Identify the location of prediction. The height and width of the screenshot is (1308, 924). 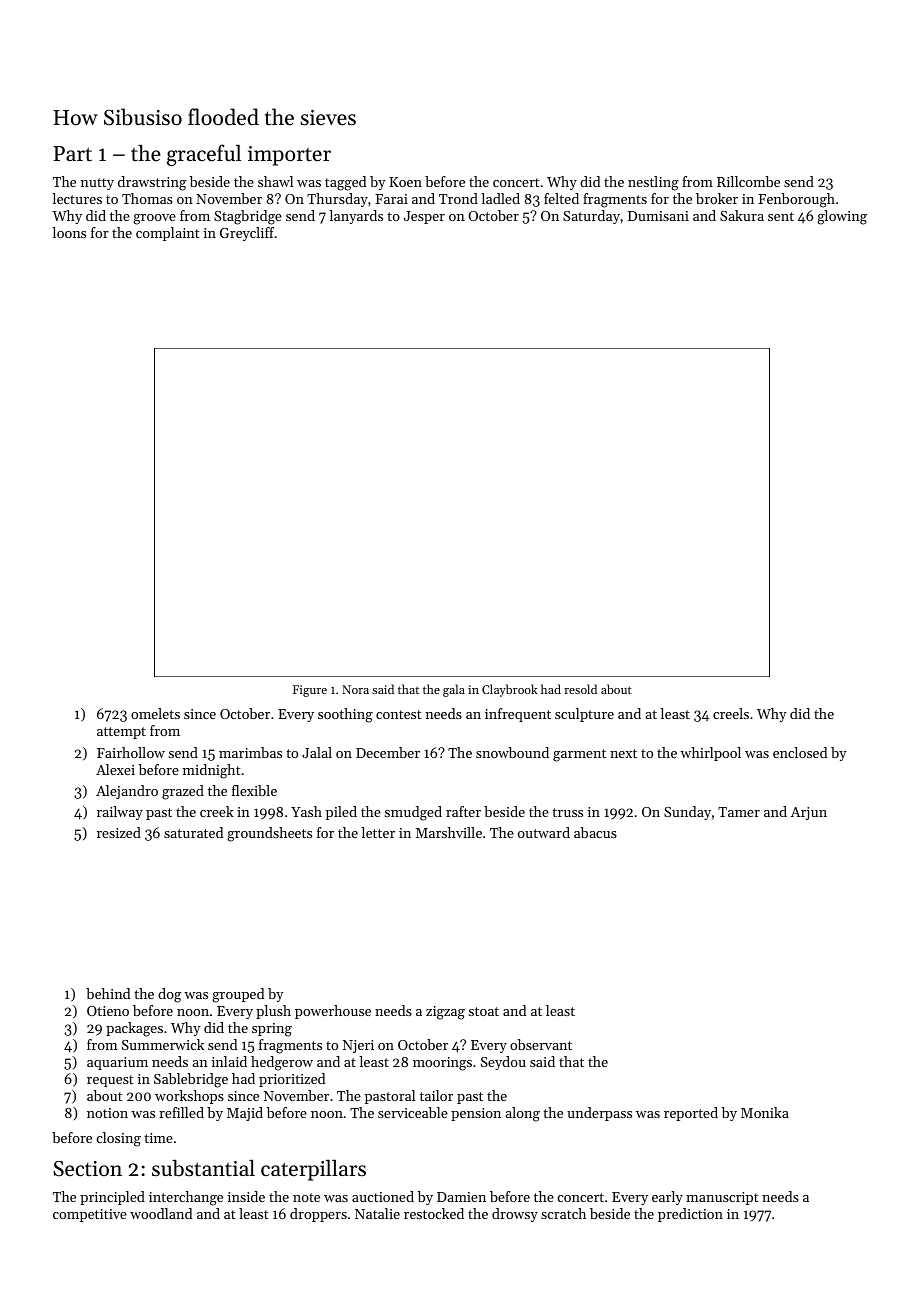
(690, 1215).
